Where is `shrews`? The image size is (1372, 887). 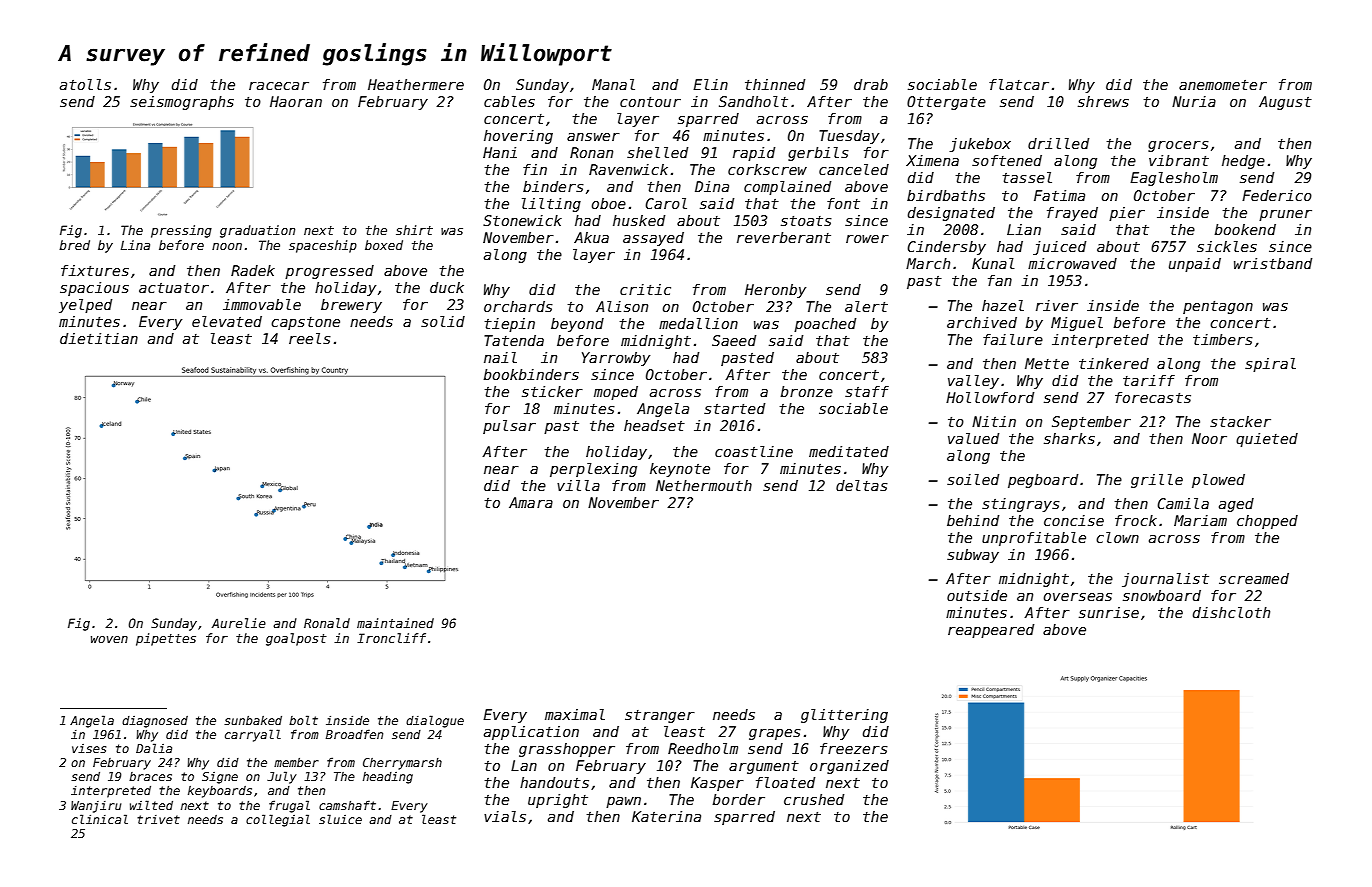 shrews is located at coordinates (1103, 101).
